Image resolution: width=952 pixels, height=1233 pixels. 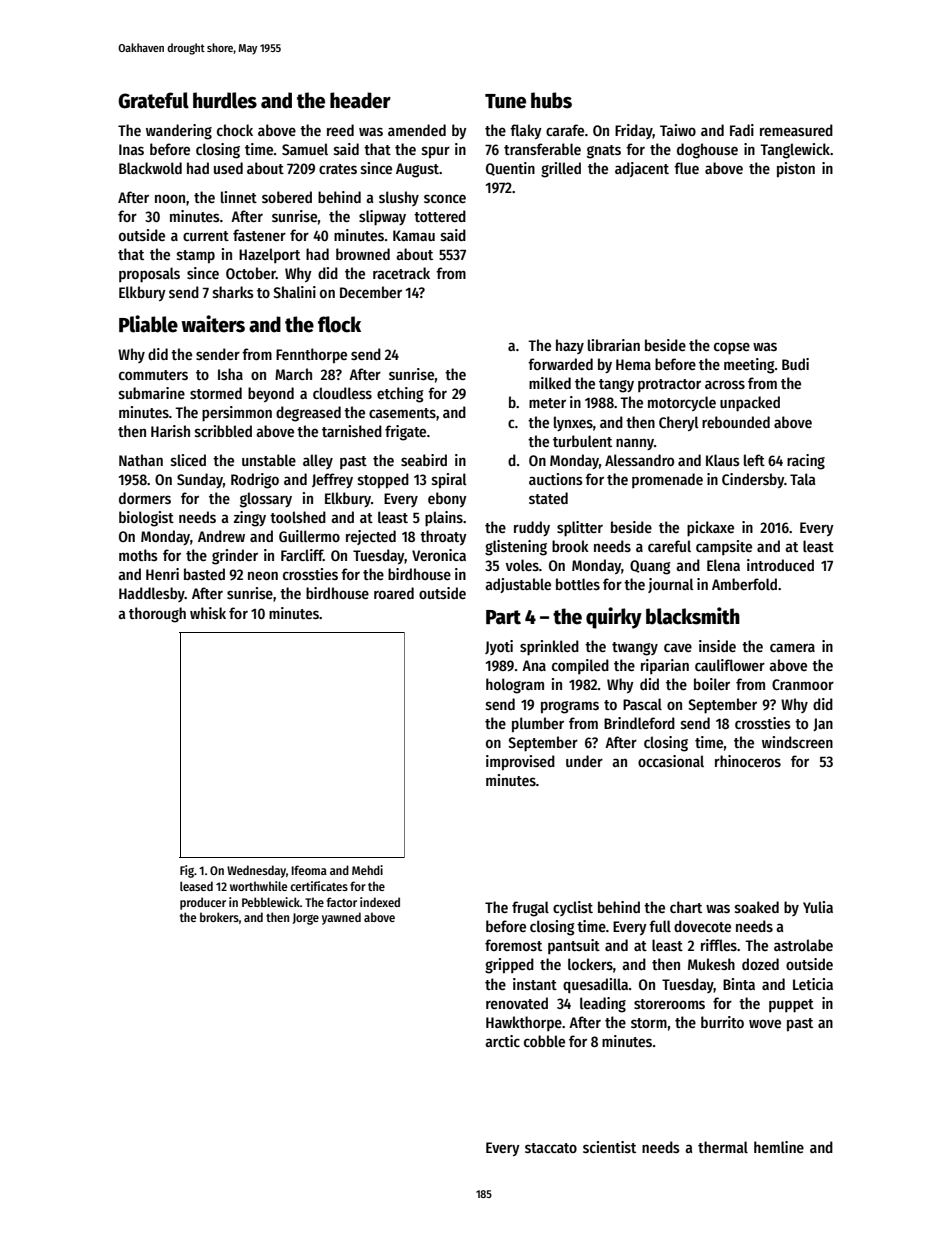 I want to click on grilled, so click(x=561, y=170).
